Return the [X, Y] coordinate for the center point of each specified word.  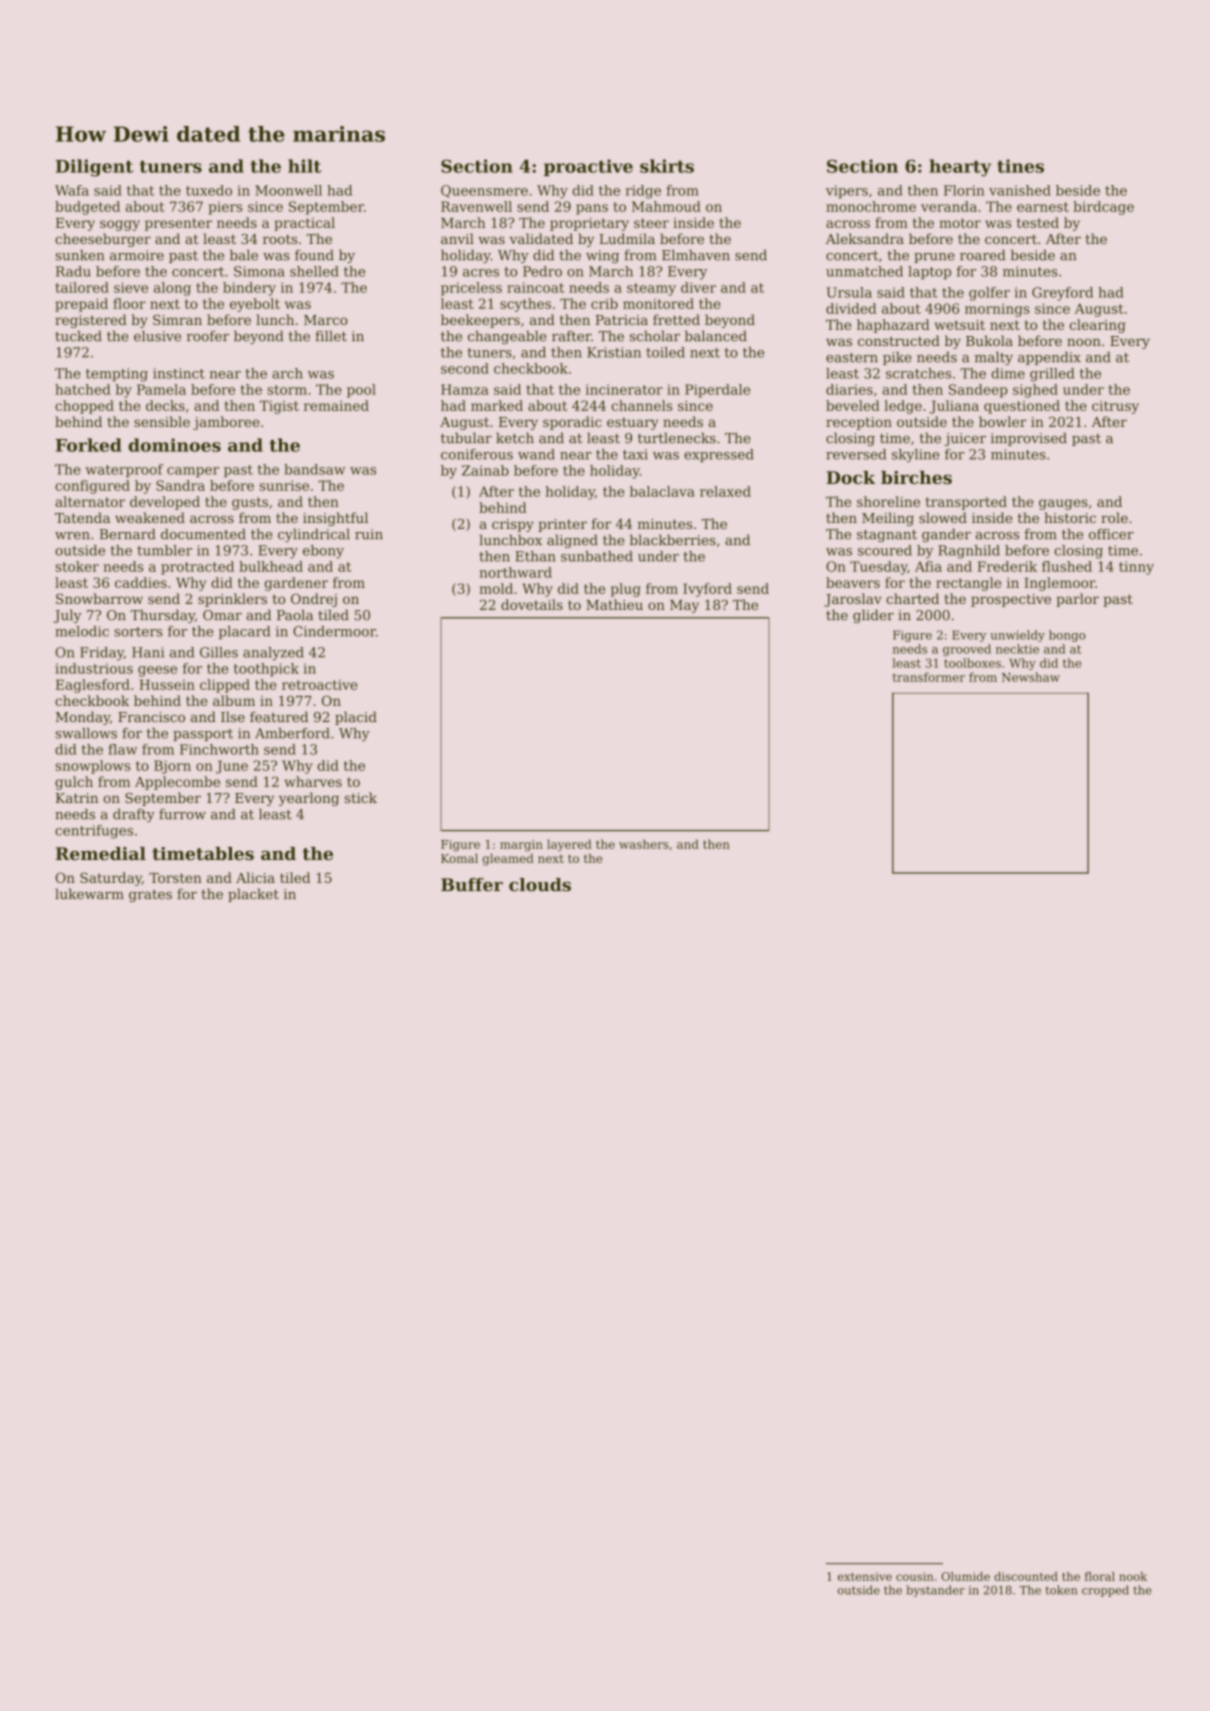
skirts [667, 166]
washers [643, 844]
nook [1133, 1576]
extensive [865, 1576]
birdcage [1103, 208]
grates [150, 896]
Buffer [472, 885]
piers [225, 208]
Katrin [77, 798]
